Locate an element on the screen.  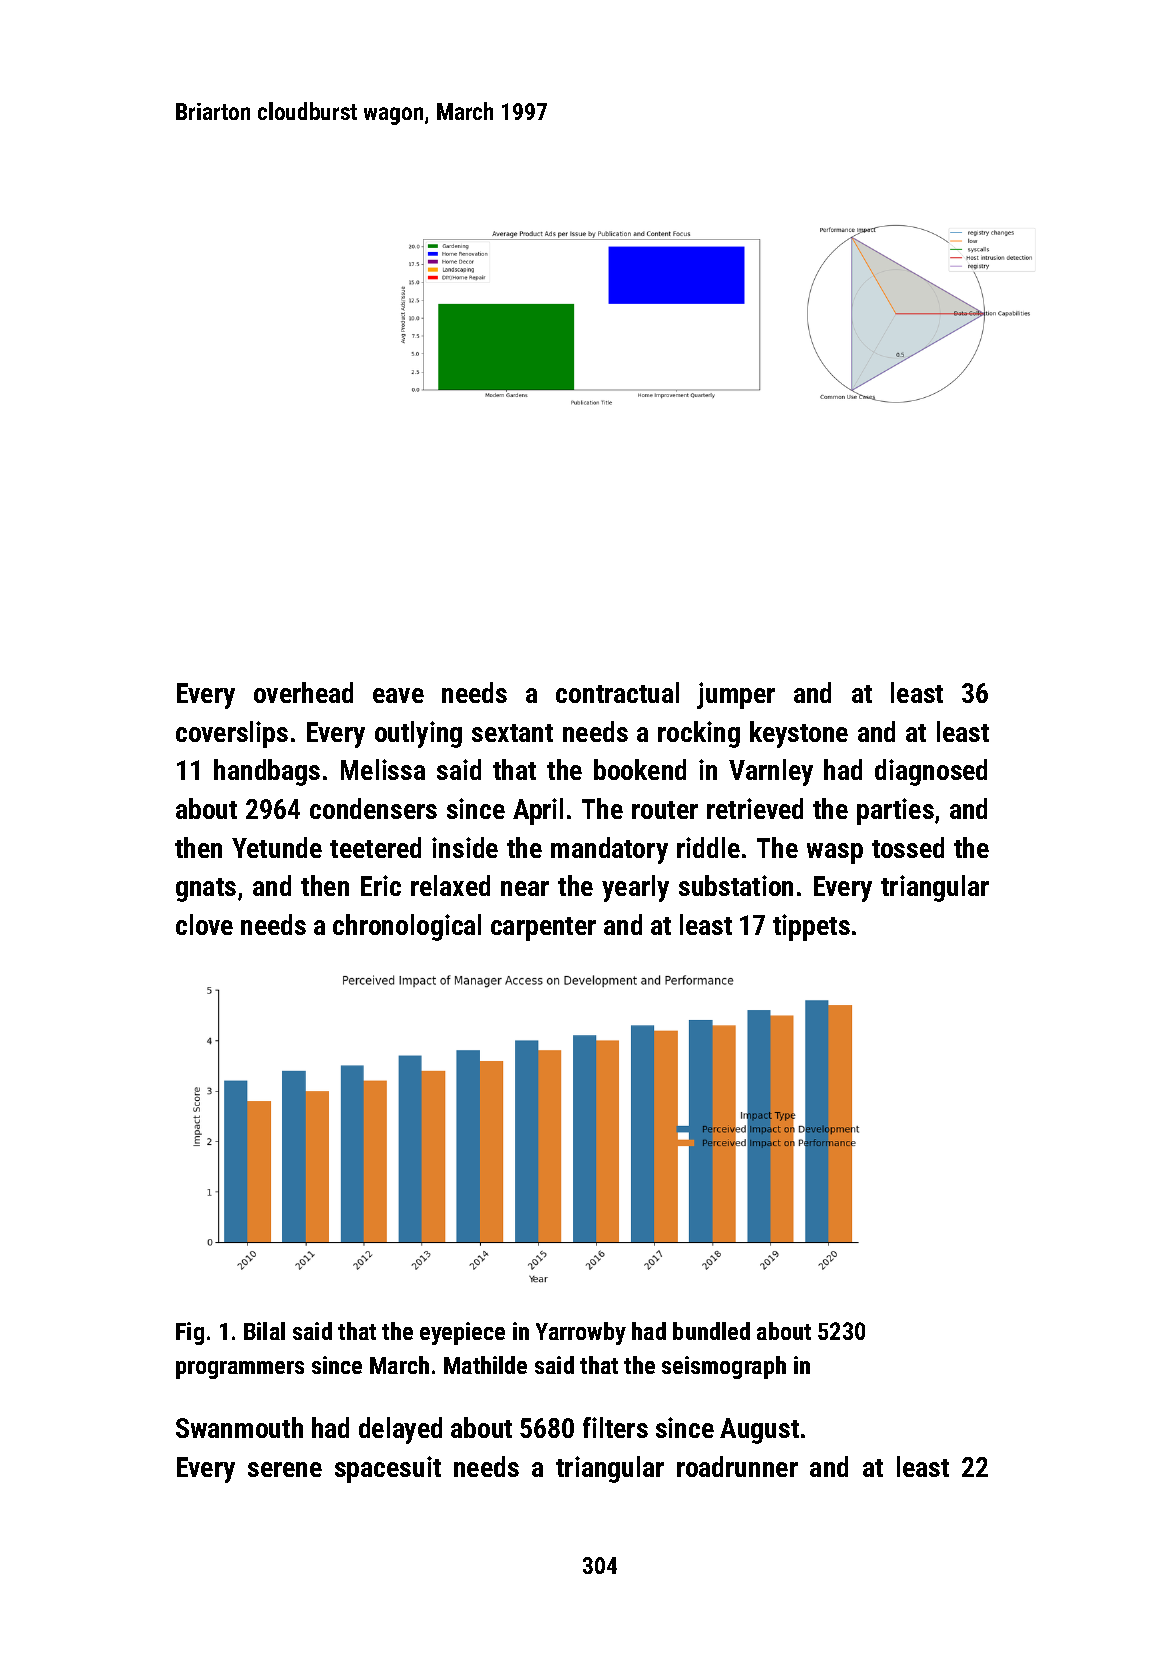
carpenter is located at coordinates (543, 929).
